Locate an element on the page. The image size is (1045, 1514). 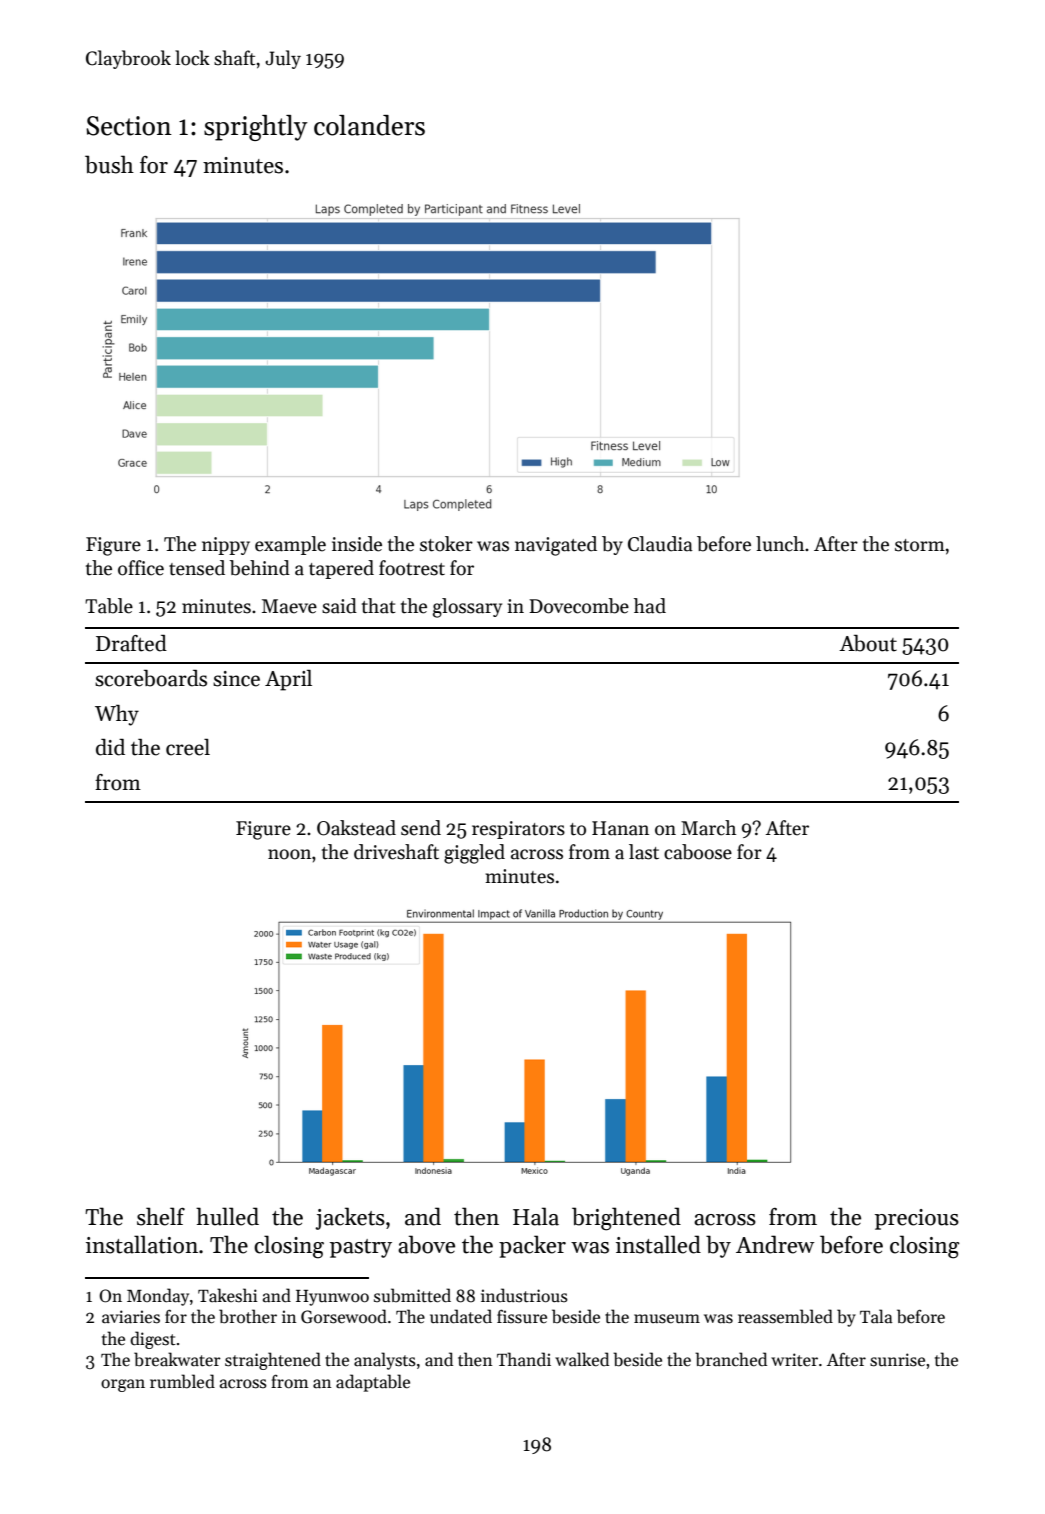
straightened is located at coordinates (273, 1361).
